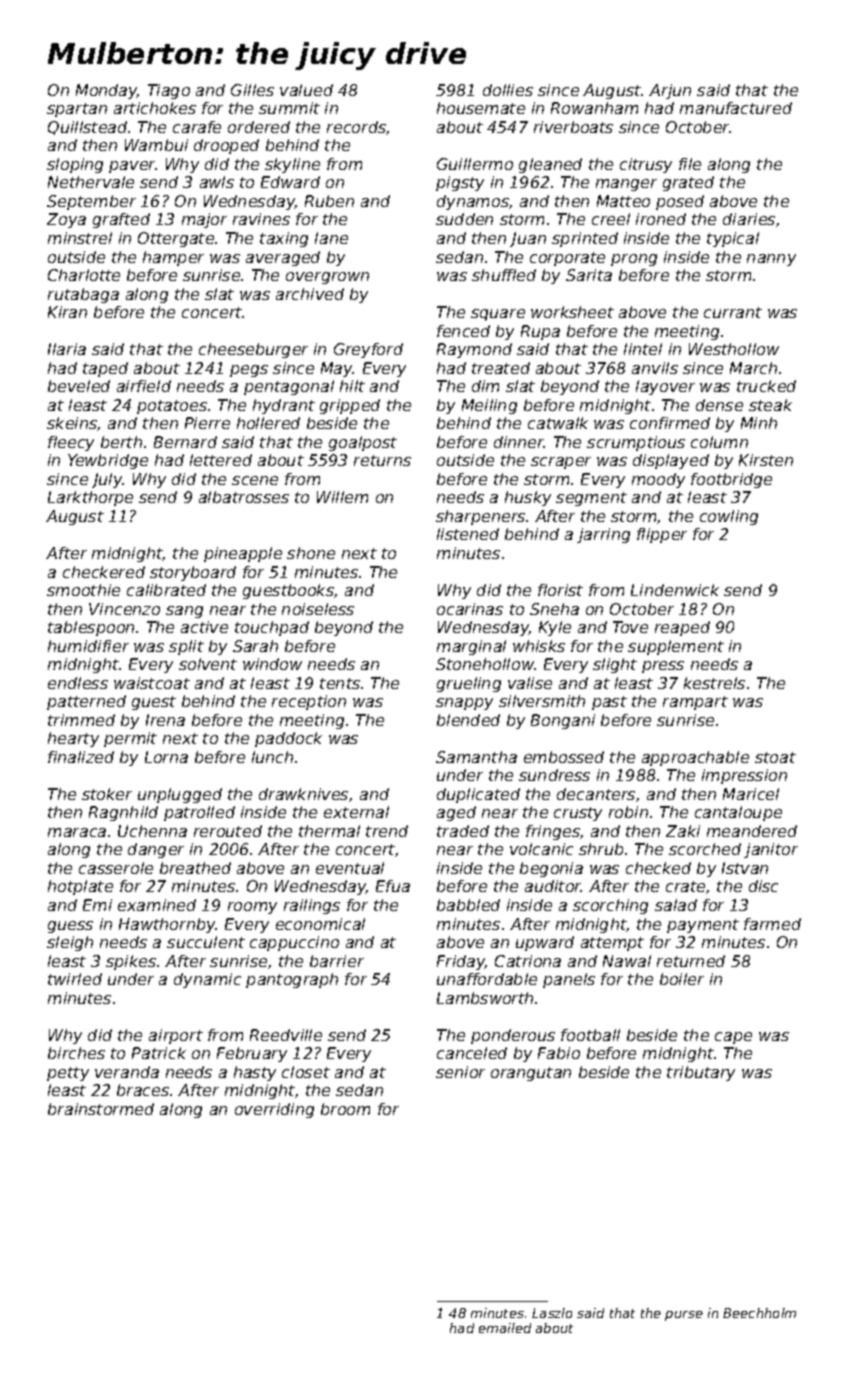  What do you see at coordinates (759, 1313) in the page?
I see `Beechholm` at bounding box center [759, 1313].
